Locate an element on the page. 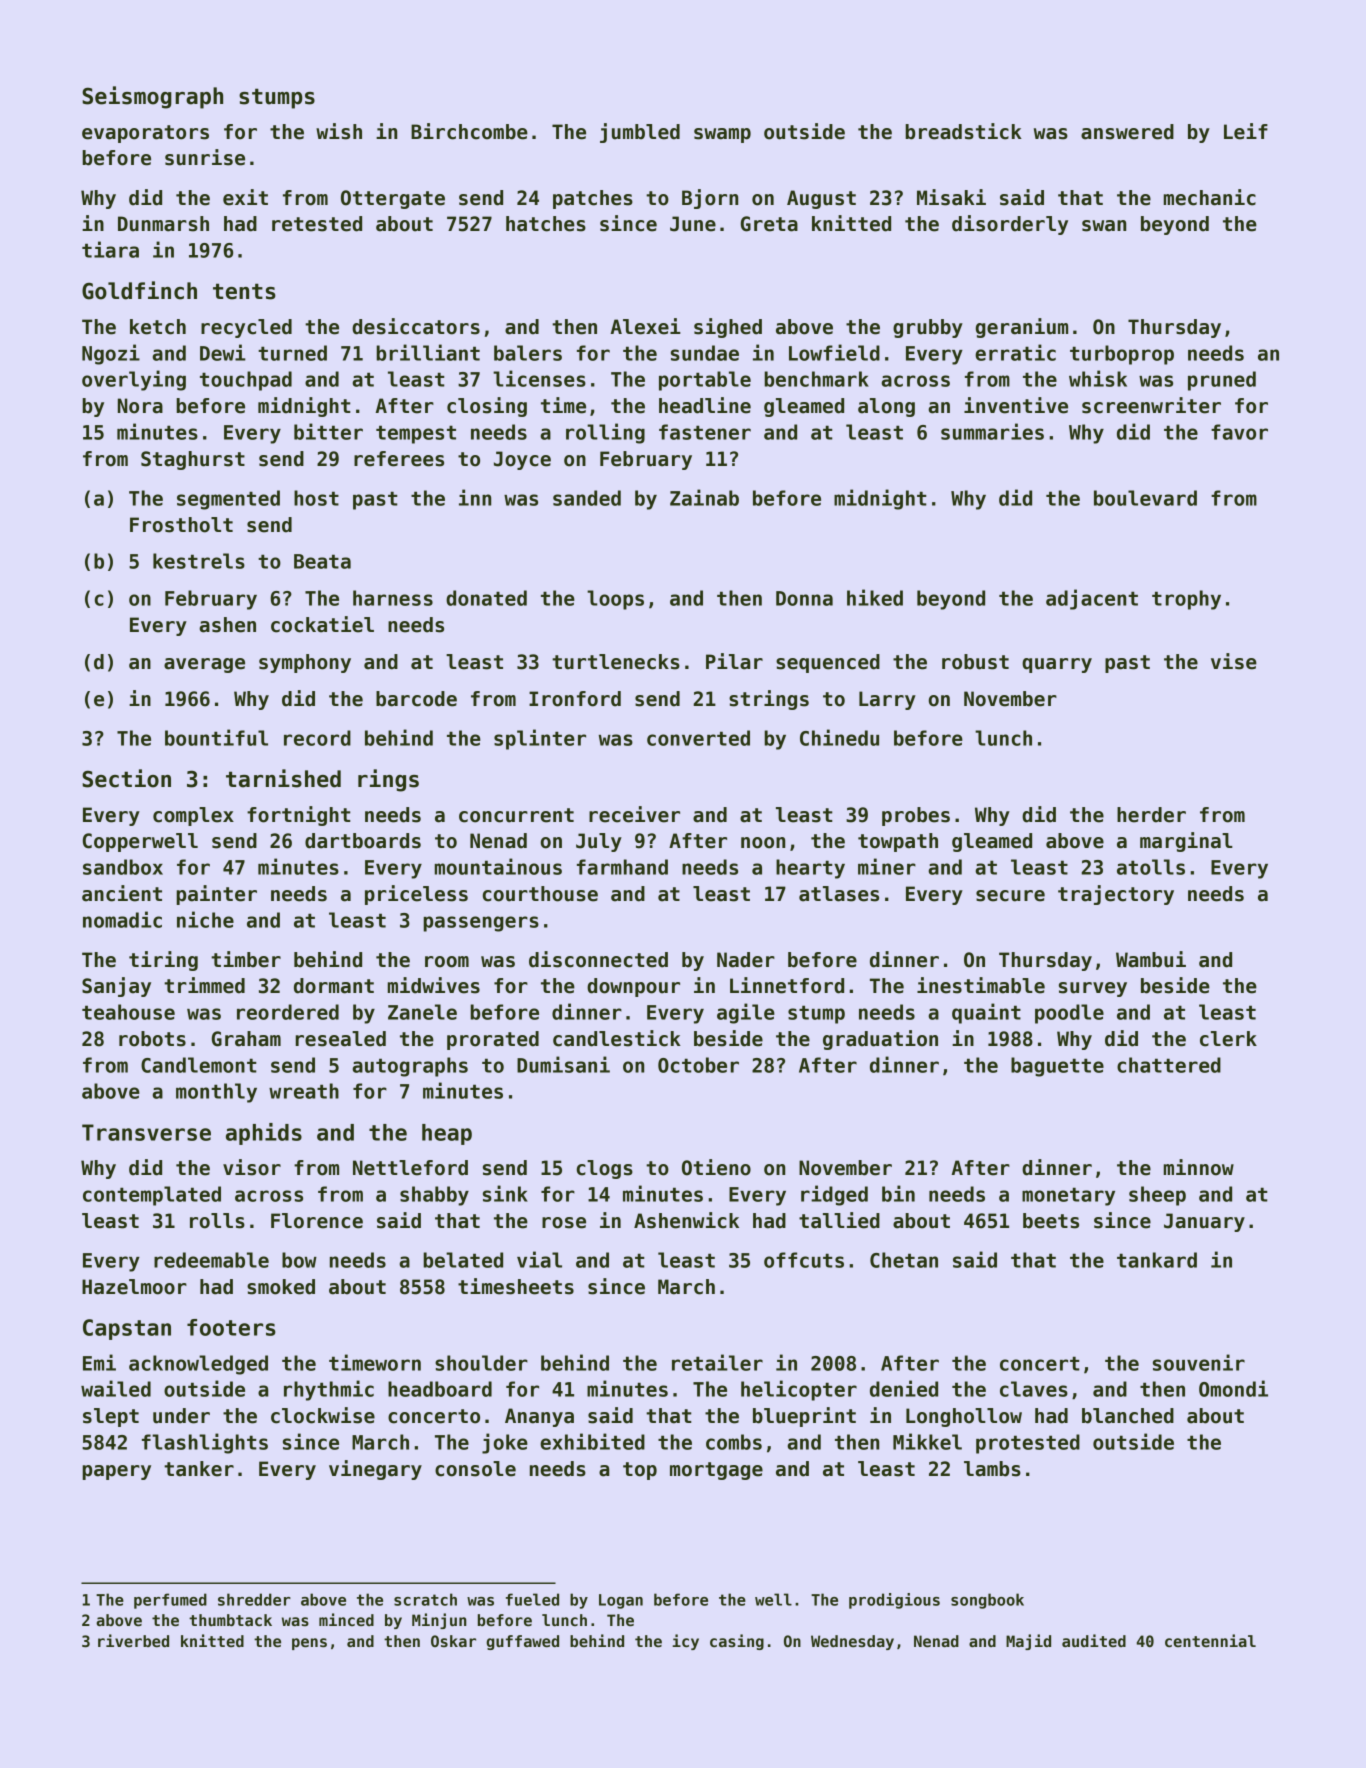  survey is located at coordinates (1093, 989).
